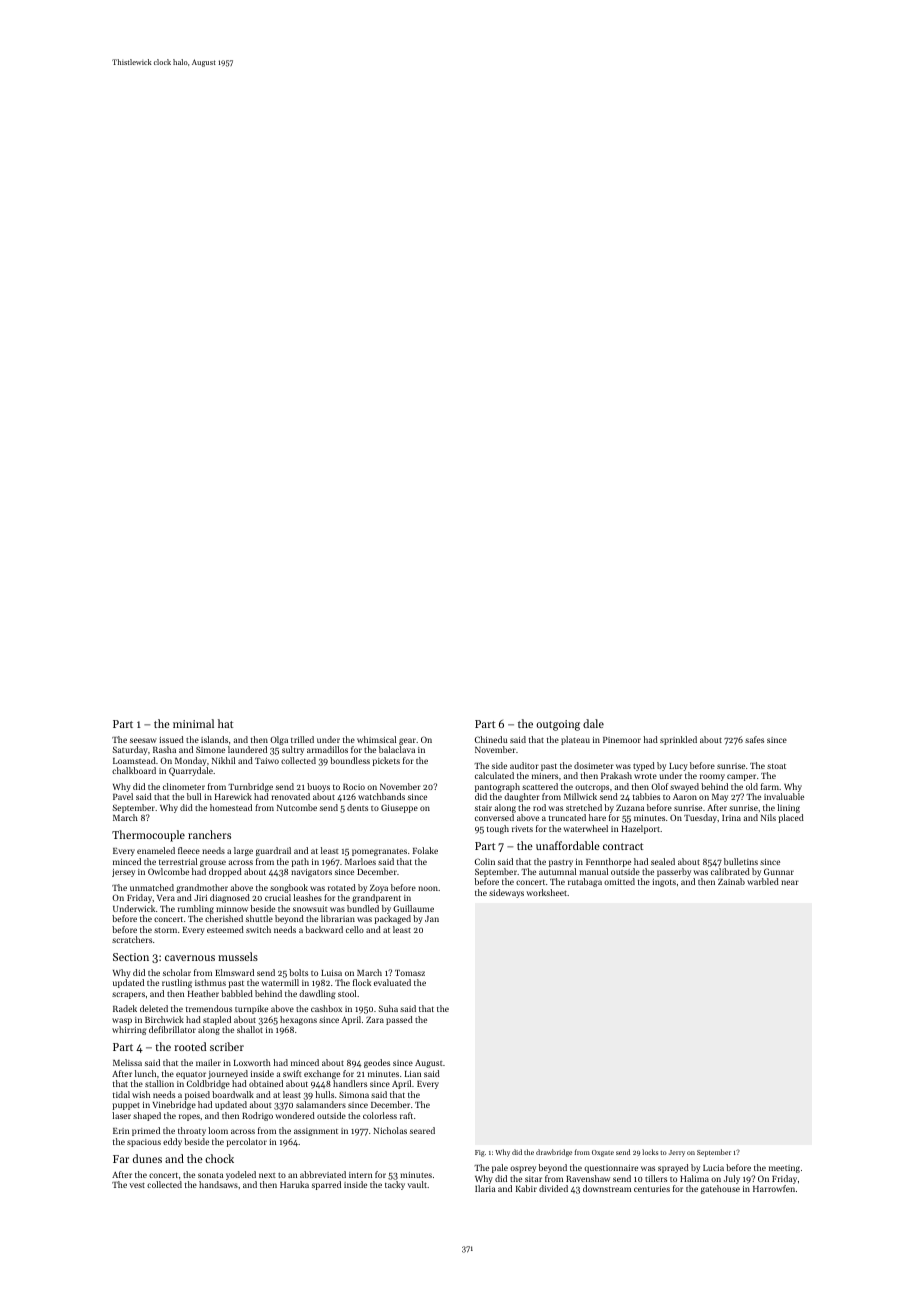 The image size is (924, 1308). What do you see at coordinates (731, 881) in the page?
I see `Zainab` at bounding box center [731, 881].
